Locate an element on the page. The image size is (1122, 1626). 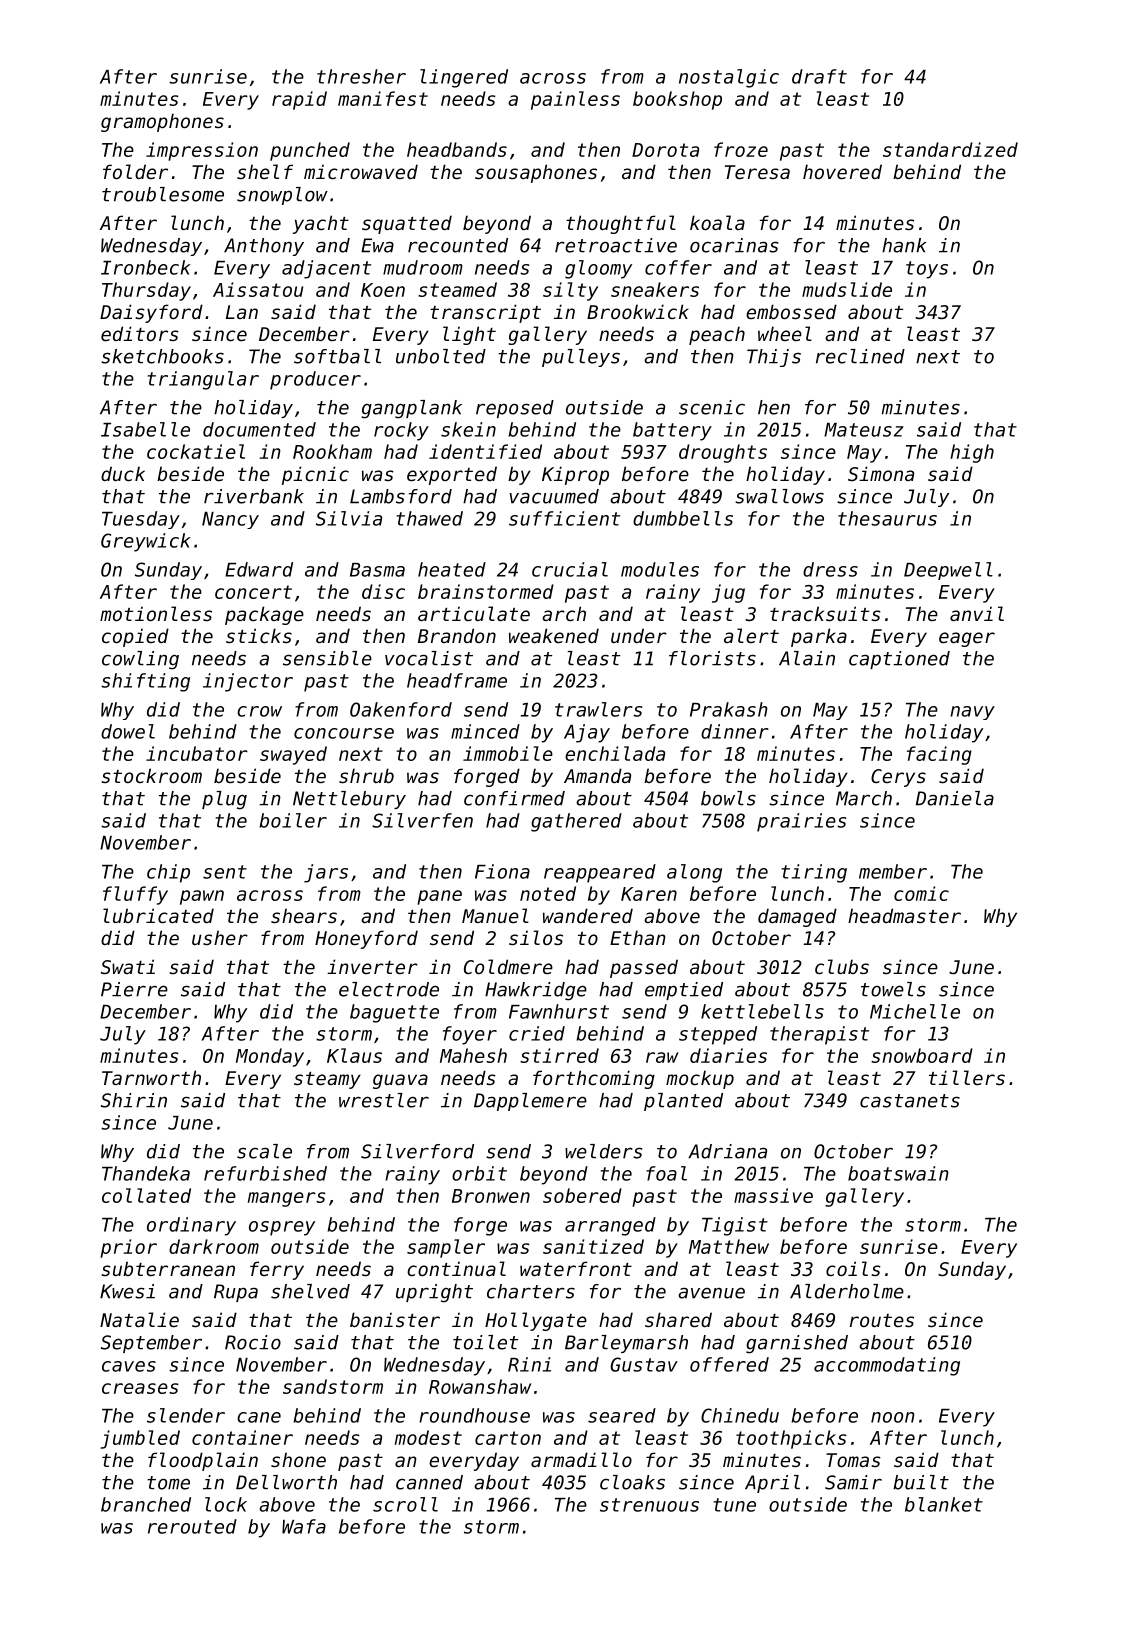
high is located at coordinates (972, 453).
